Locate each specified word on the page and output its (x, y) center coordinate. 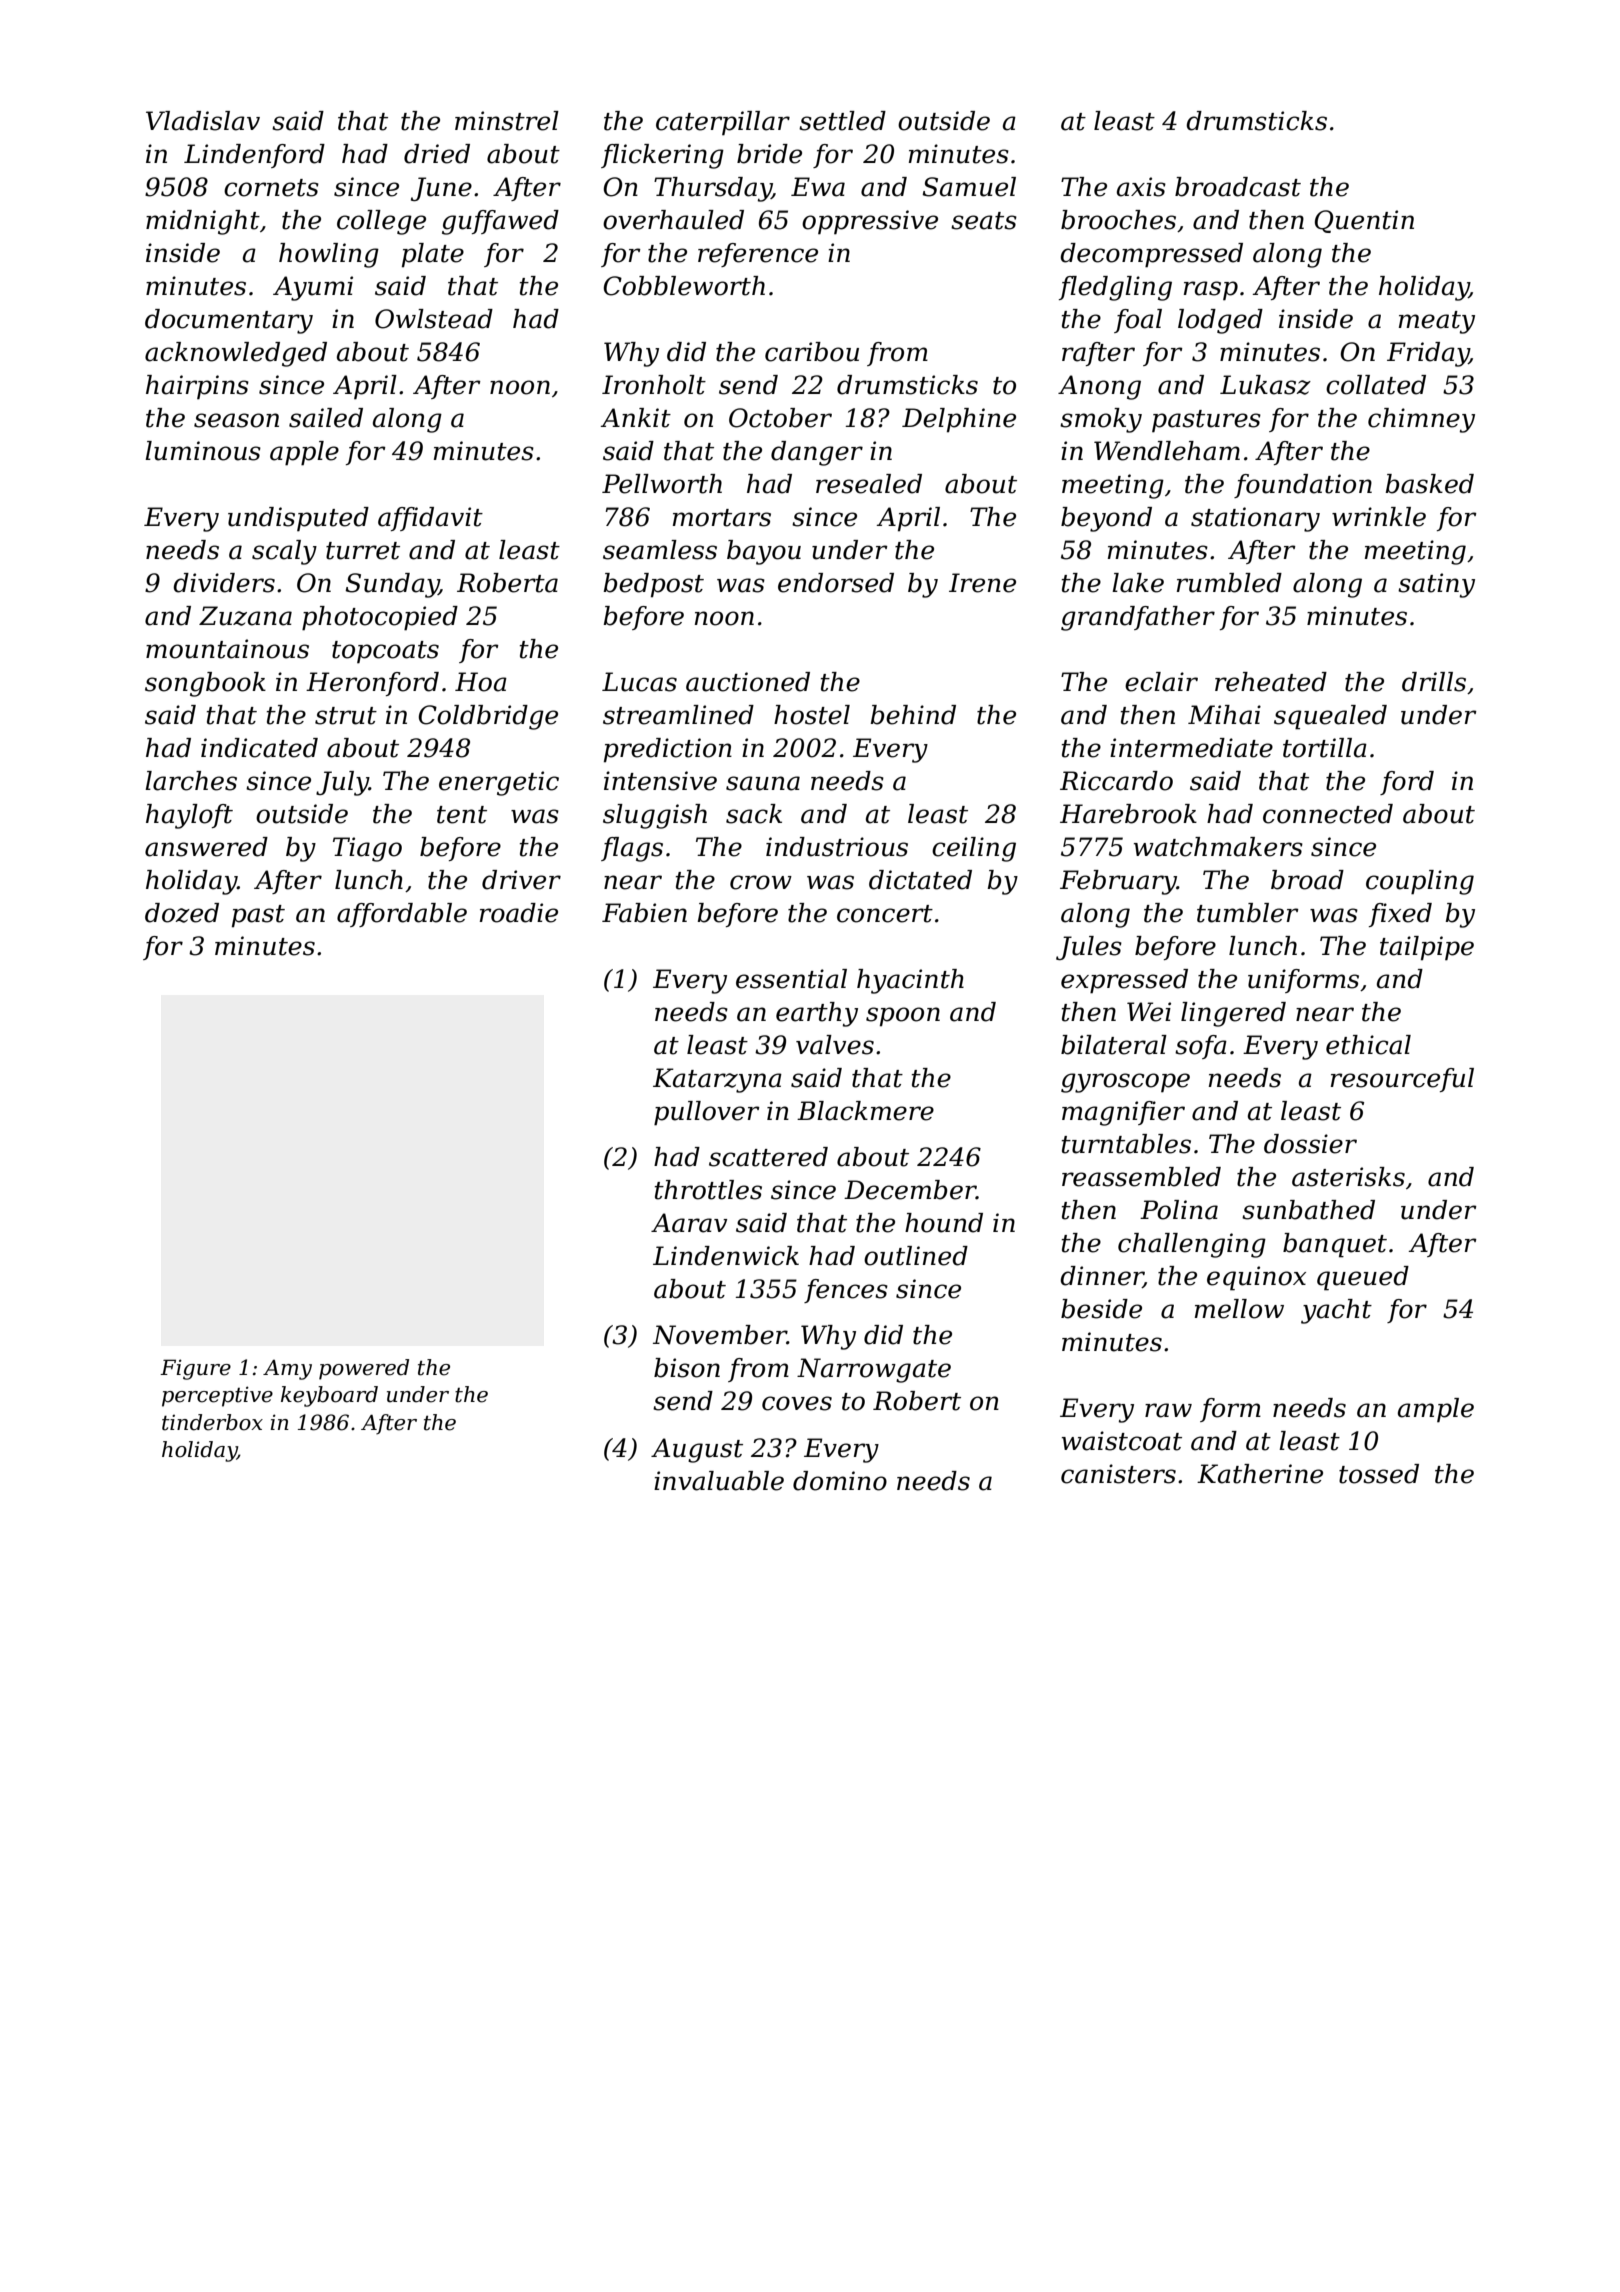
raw (1168, 1410)
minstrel (507, 121)
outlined (916, 1256)
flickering (662, 156)
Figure (195, 1369)
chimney (1421, 420)
